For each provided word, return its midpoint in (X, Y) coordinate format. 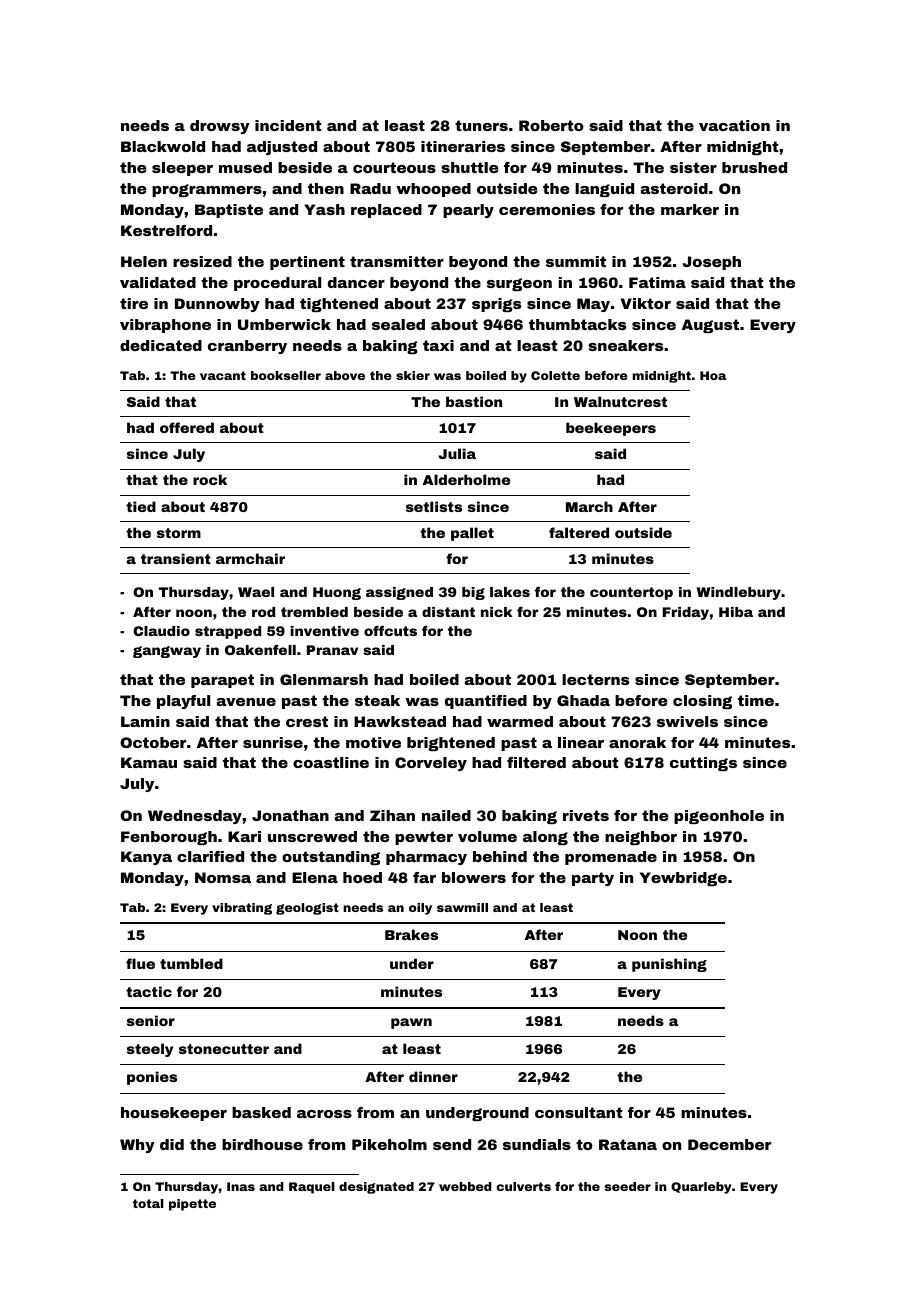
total (148, 1203)
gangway (167, 652)
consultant (579, 1112)
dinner (433, 1076)
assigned (399, 593)
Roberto (551, 125)
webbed (465, 1186)
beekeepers (611, 429)
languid (604, 190)
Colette (555, 375)
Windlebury (739, 593)
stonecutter (224, 1049)
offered (187, 427)
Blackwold (163, 146)
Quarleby (701, 1188)
